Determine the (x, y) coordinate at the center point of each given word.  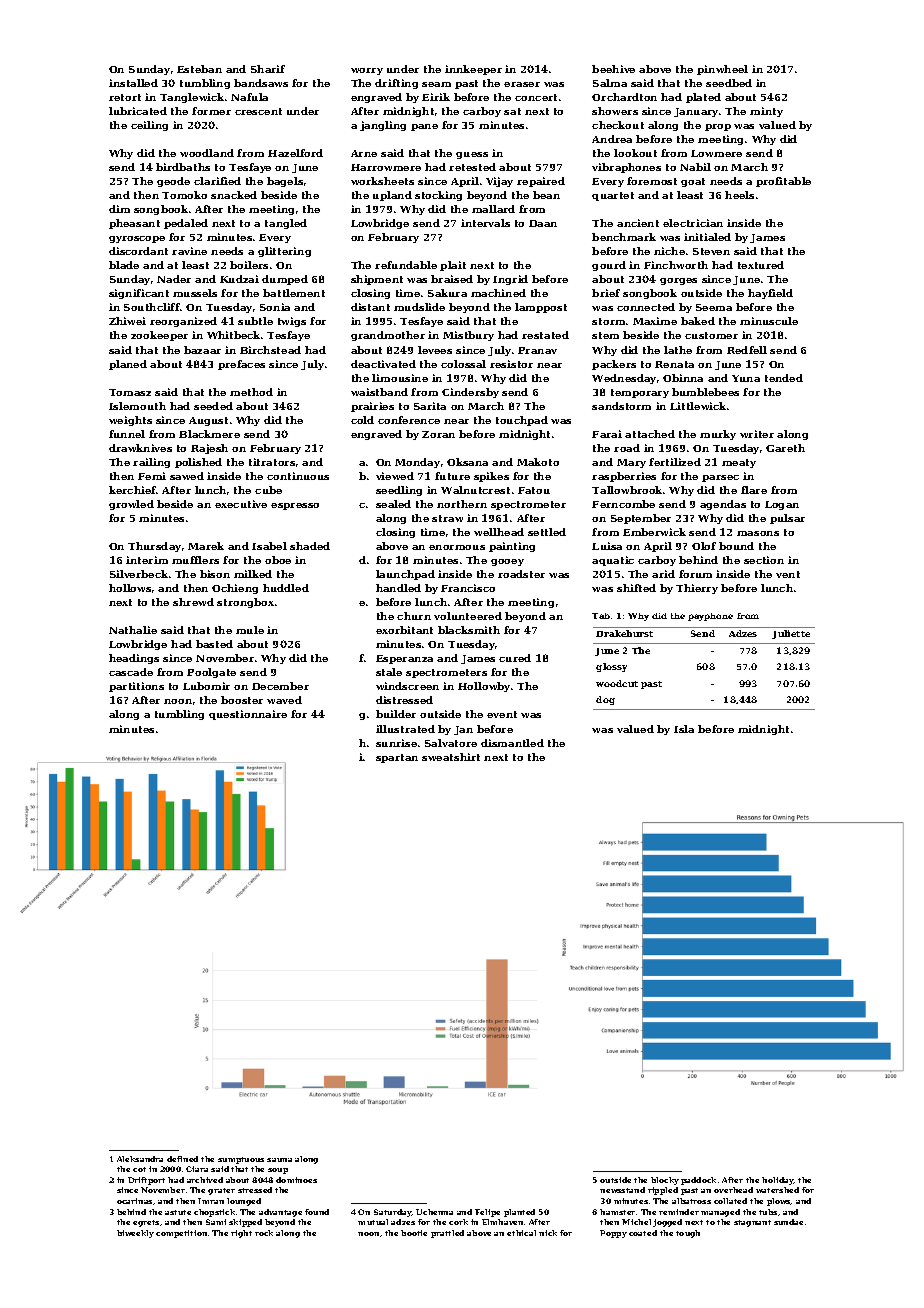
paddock (698, 1181)
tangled (286, 224)
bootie (414, 1233)
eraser (522, 84)
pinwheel (722, 70)
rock (264, 1233)
